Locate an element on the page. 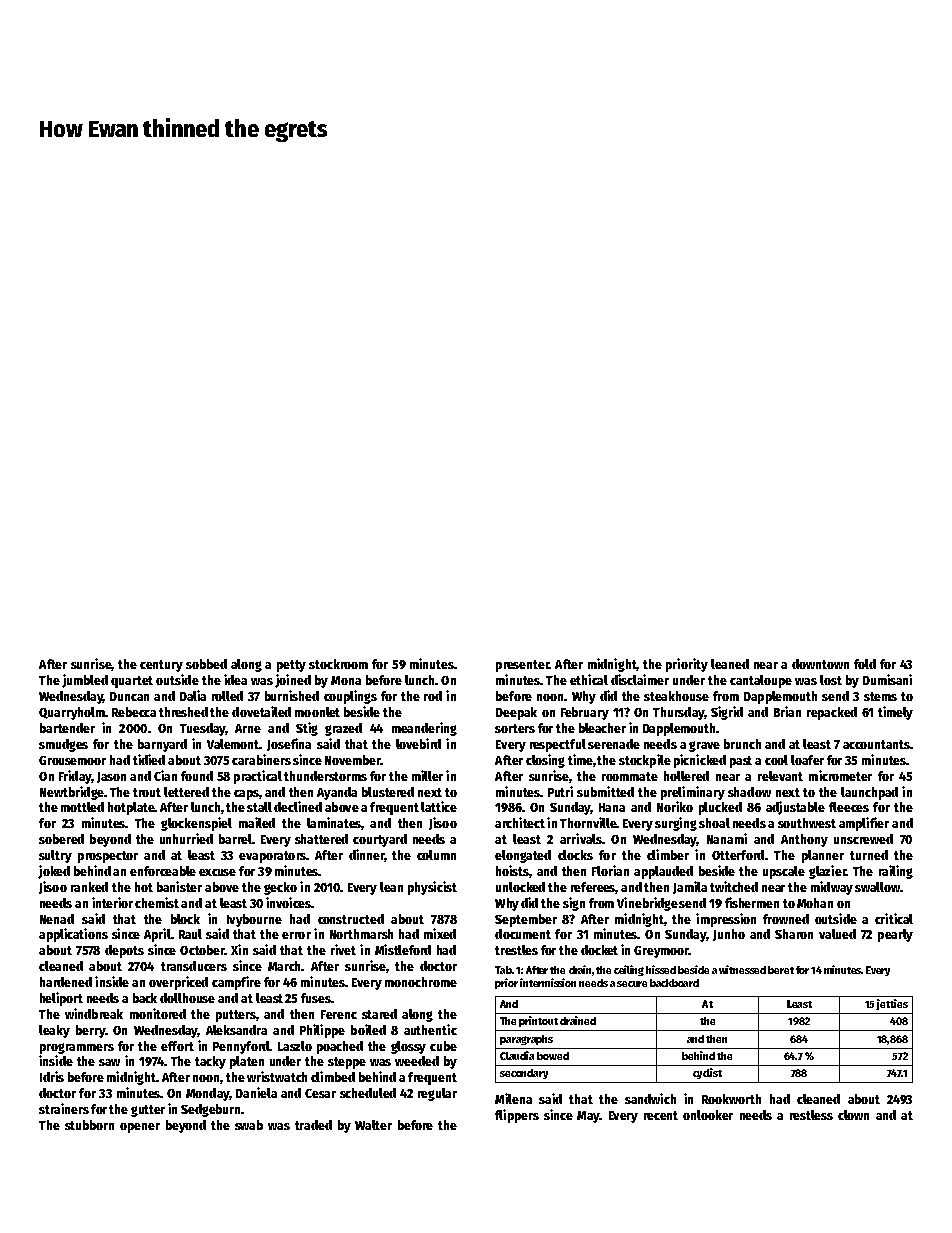 This image has height=1233, width=952. constructed is located at coordinates (351, 919).
